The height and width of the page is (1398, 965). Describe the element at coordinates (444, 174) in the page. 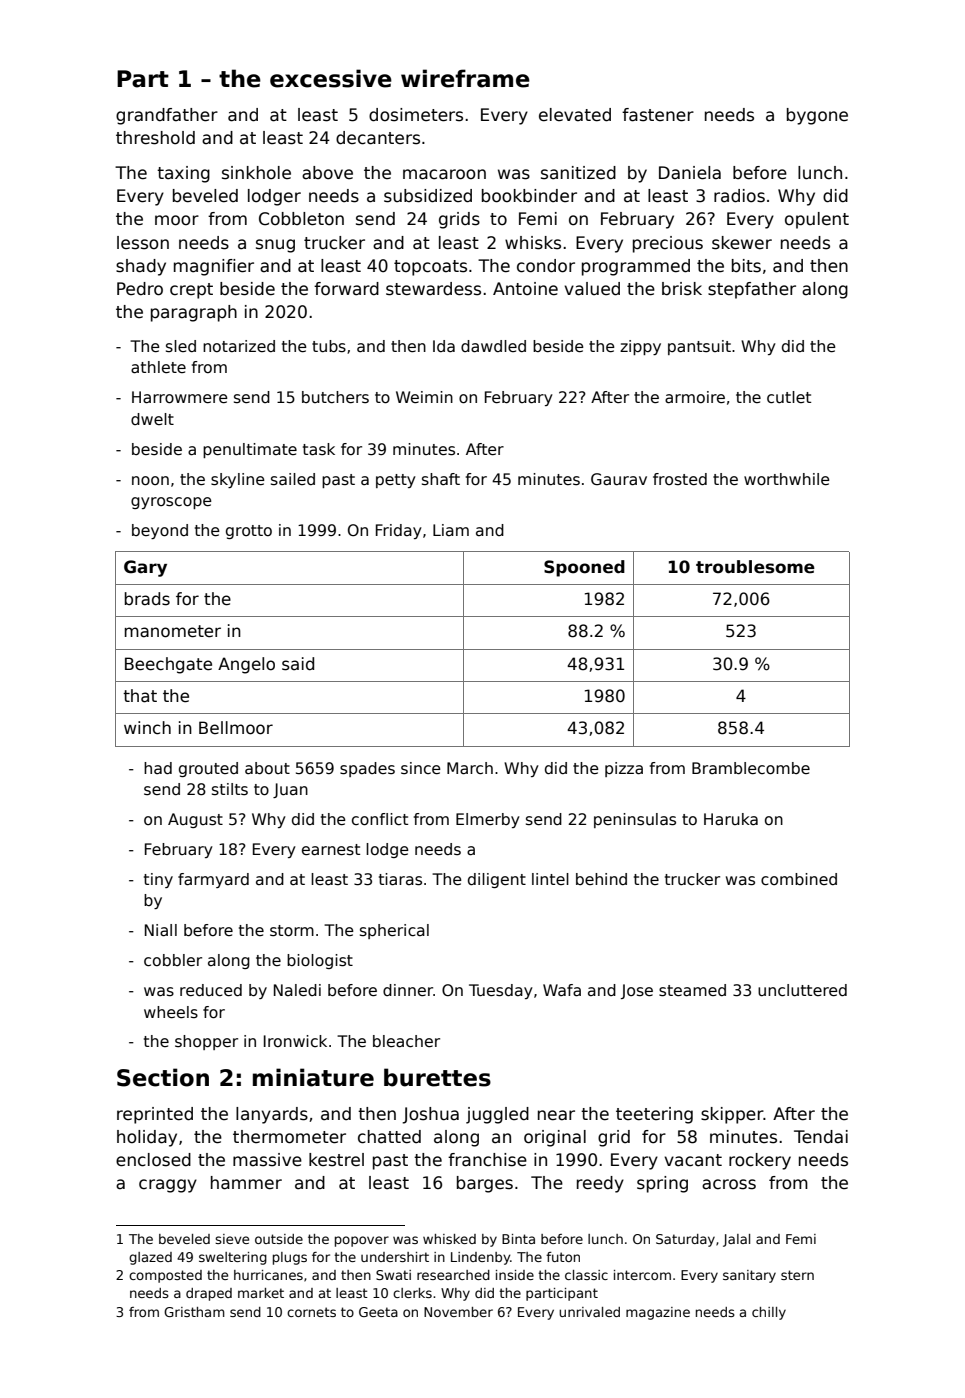

I see `macaroon` at that location.
